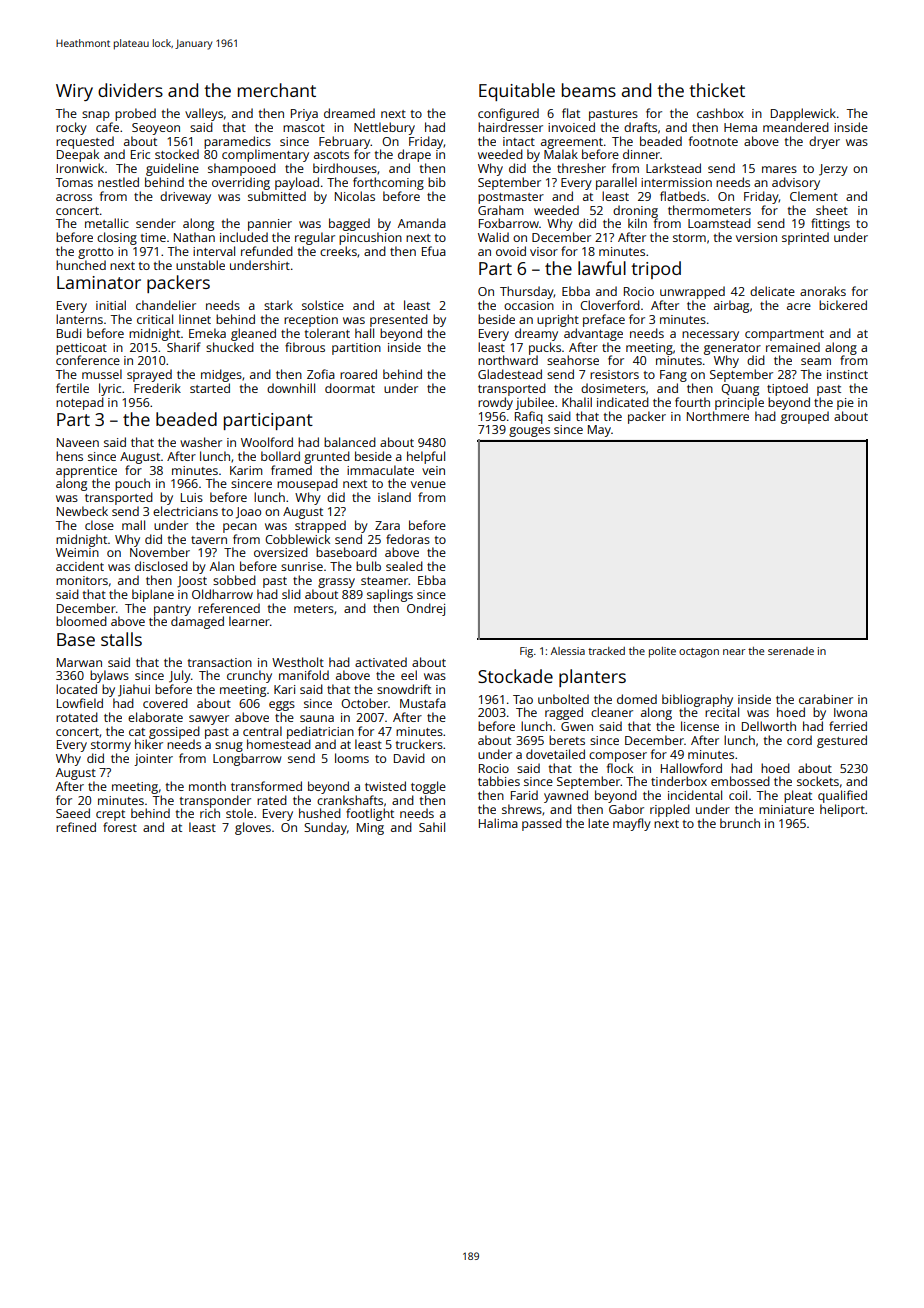 Image resolution: width=924 pixels, height=1308 pixels. Describe the element at coordinates (791, 651) in the screenshot. I see `serenade` at that location.
